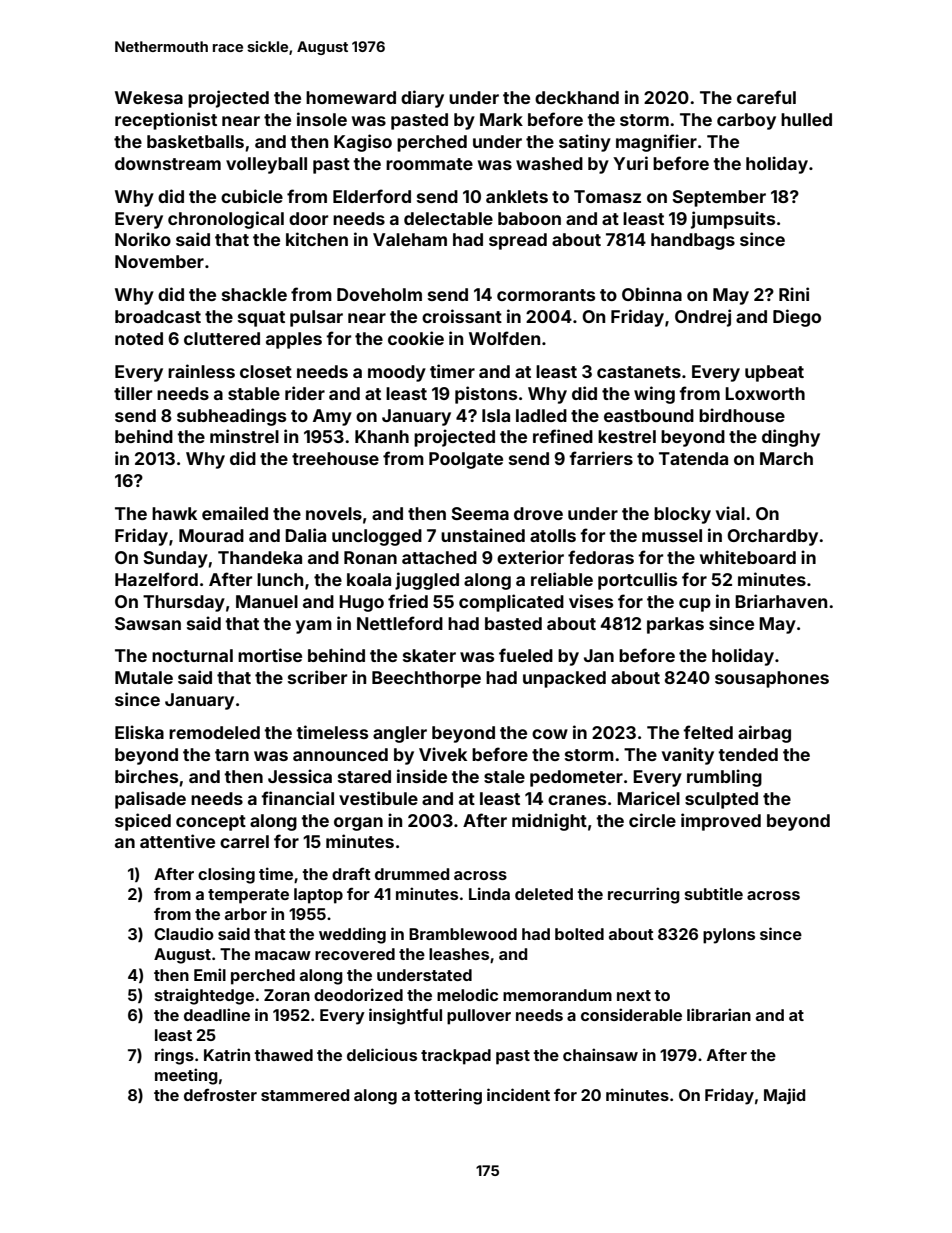 Image resolution: width=952 pixels, height=1233 pixels. Describe the element at coordinates (186, 1076) in the screenshot. I see `meeting` at that location.
